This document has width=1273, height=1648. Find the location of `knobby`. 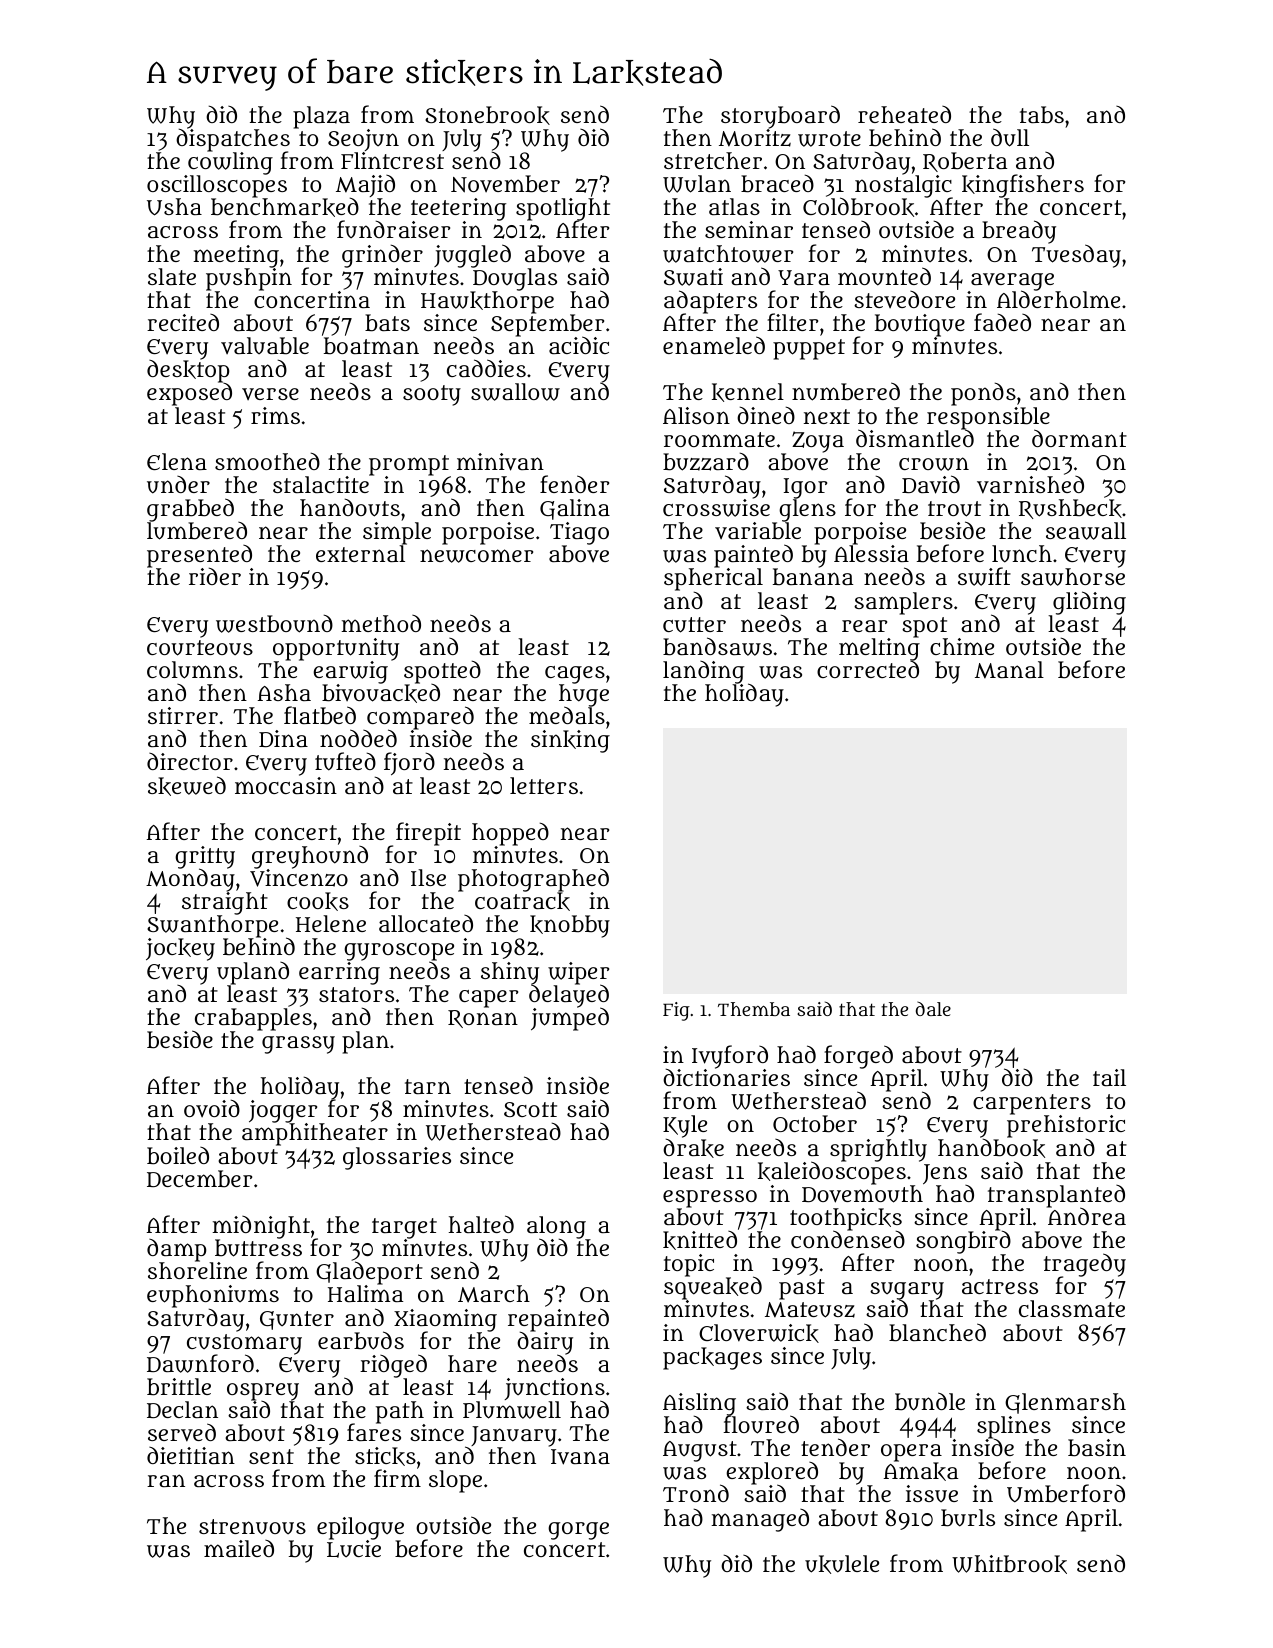

knobby is located at coordinates (570, 926).
